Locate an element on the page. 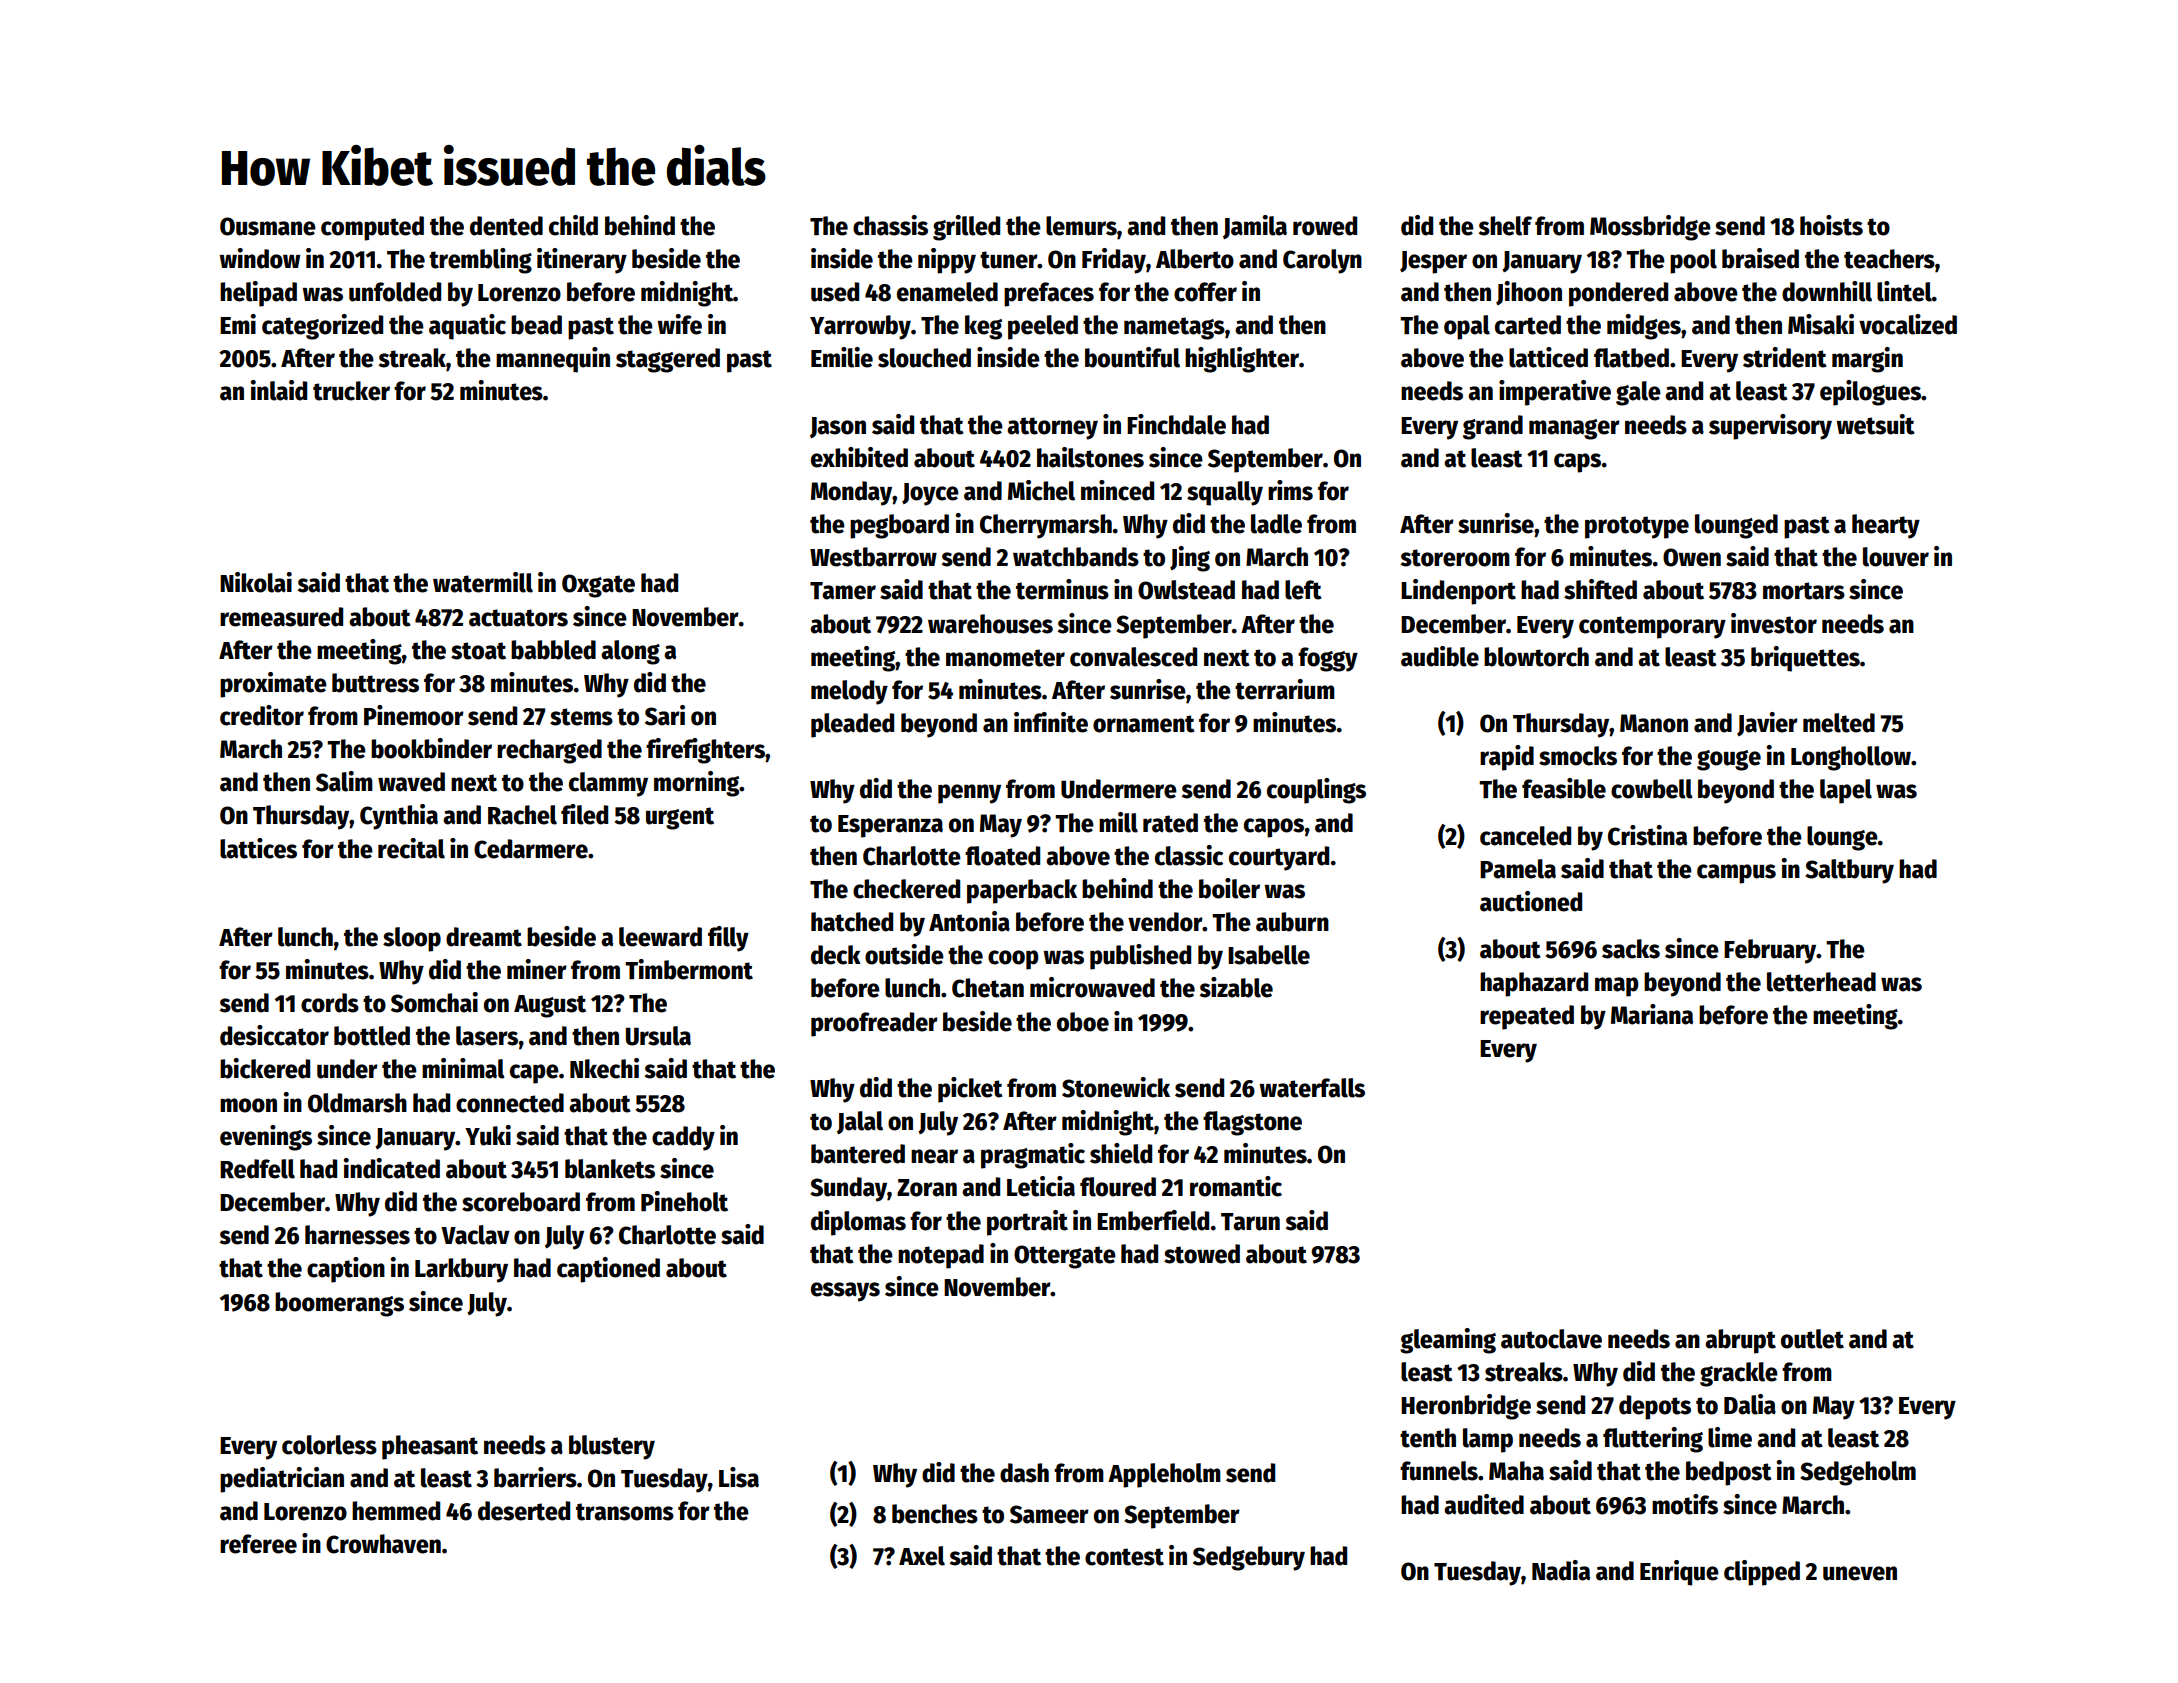 This page has width=2178, height=1683. Michel is located at coordinates (1041, 490).
